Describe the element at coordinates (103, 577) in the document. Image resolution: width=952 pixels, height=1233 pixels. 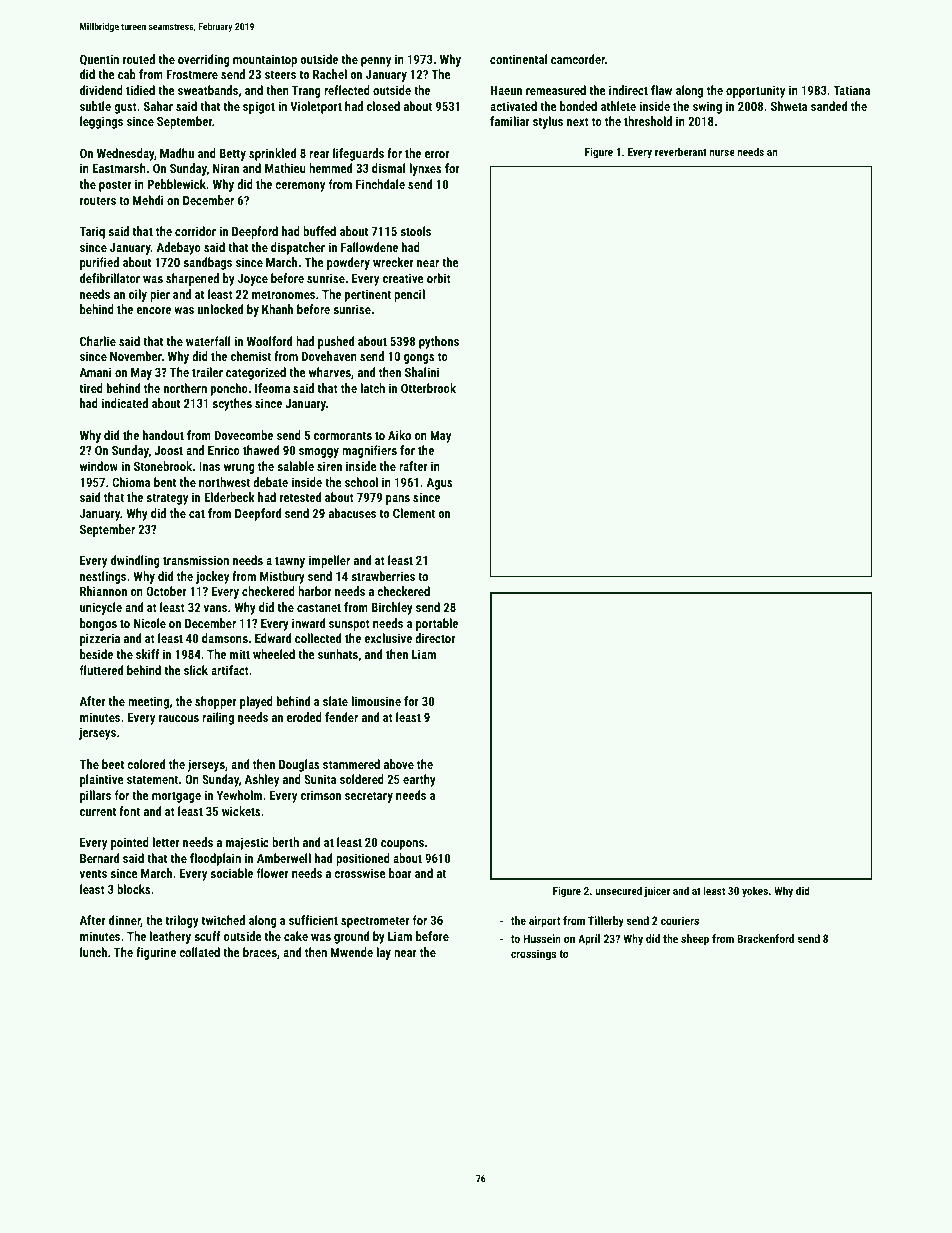
I see `nestlings` at that location.
